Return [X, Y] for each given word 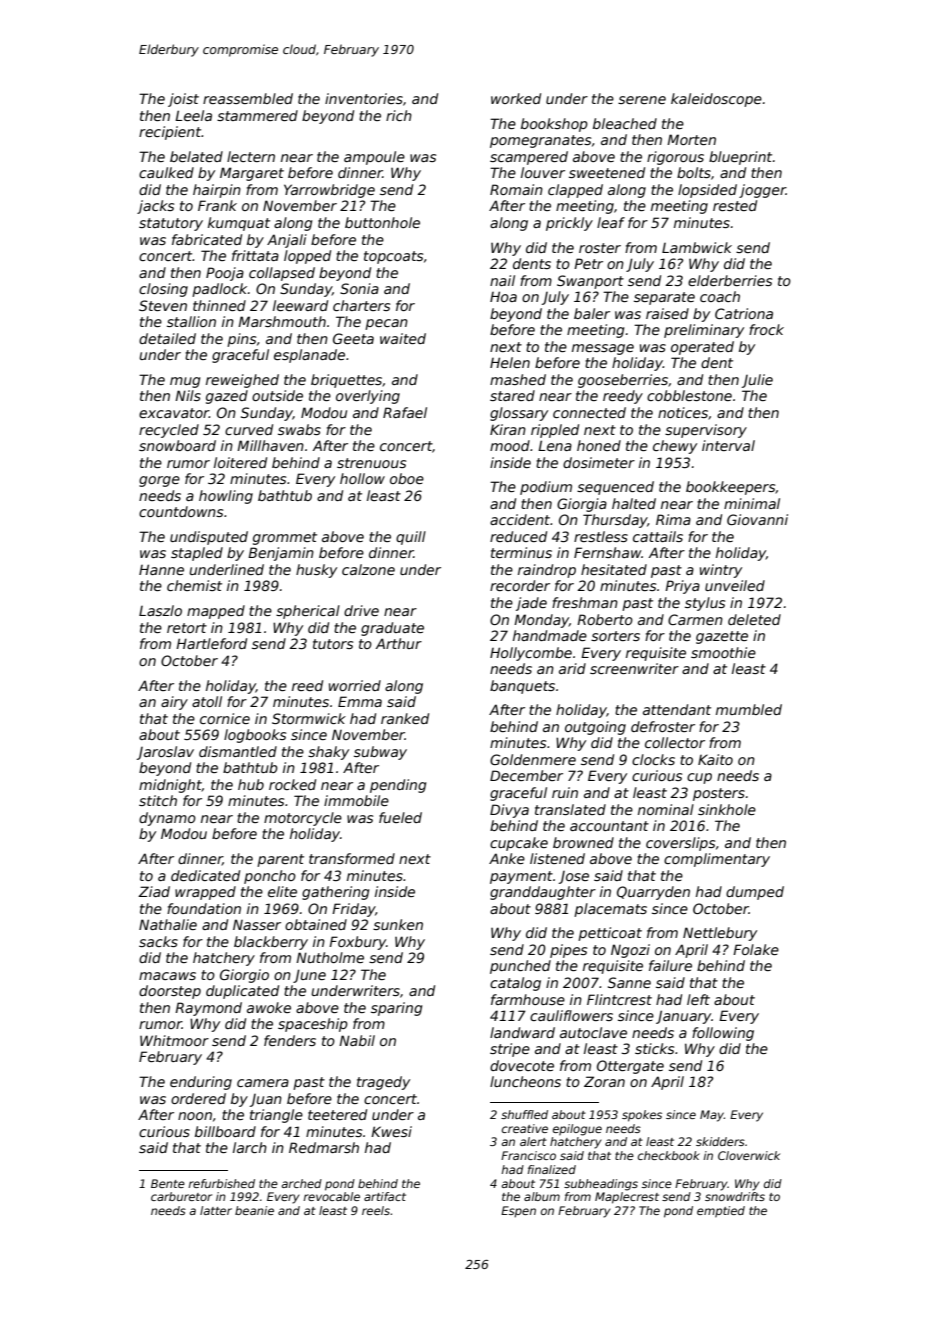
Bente [168, 1183]
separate [664, 298]
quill [411, 538]
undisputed [209, 538]
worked [516, 98]
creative [525, 1128]
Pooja [225, 274]
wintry [721, 571]
